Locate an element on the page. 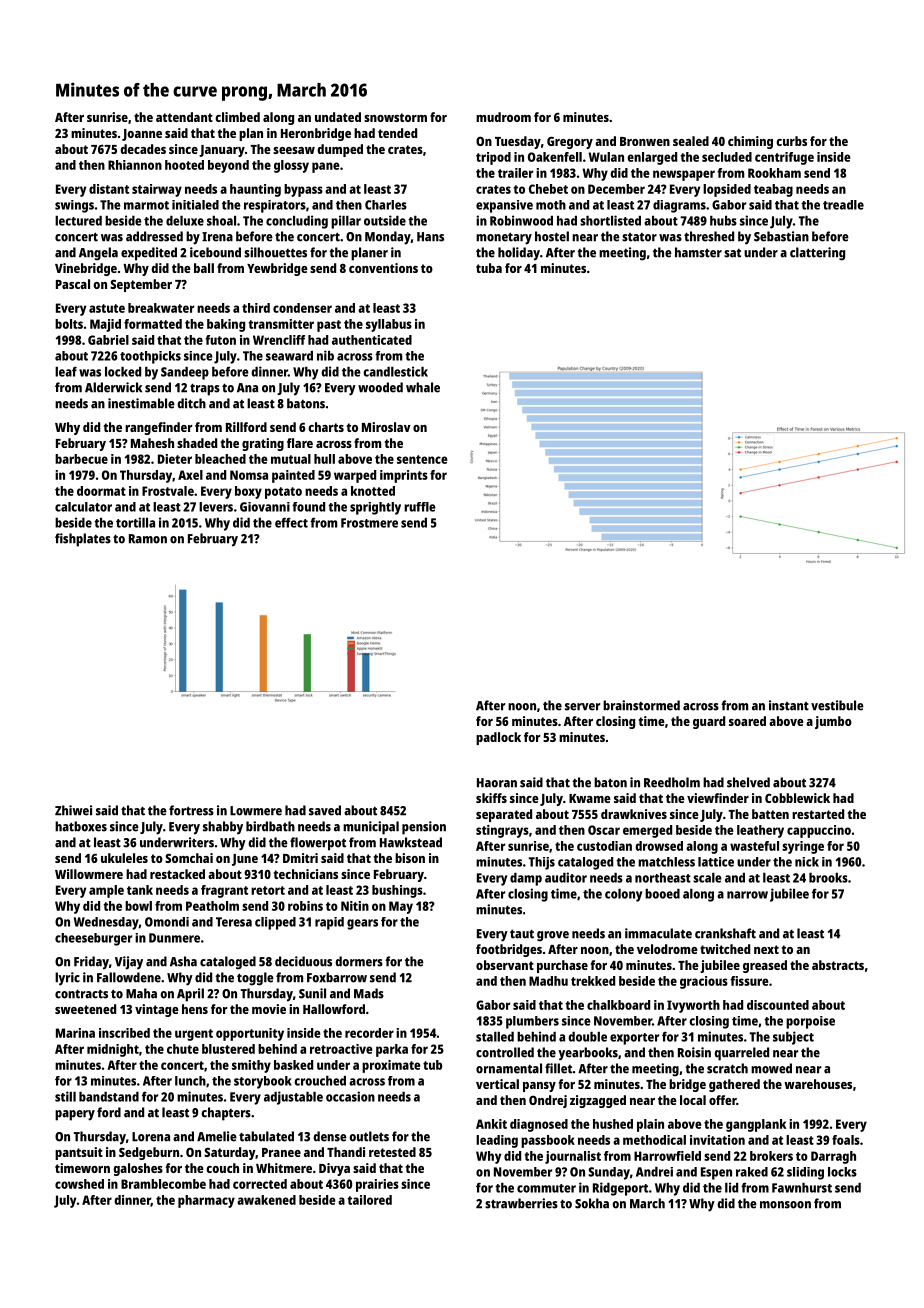 This page has width=924, height=1308. clattering is located at coordinates (817, 254).
